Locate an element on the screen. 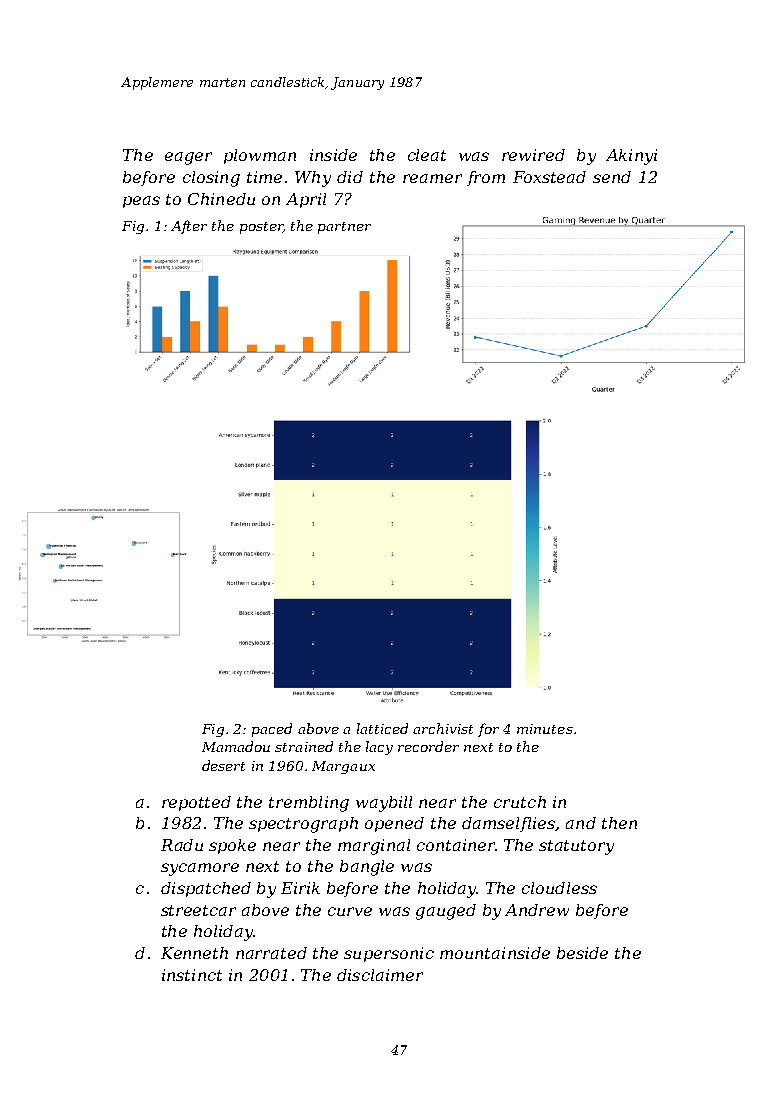 Image resolution: width=781 pixels, height=1108 pixels. instinct is located at coordinates (192, 975).
